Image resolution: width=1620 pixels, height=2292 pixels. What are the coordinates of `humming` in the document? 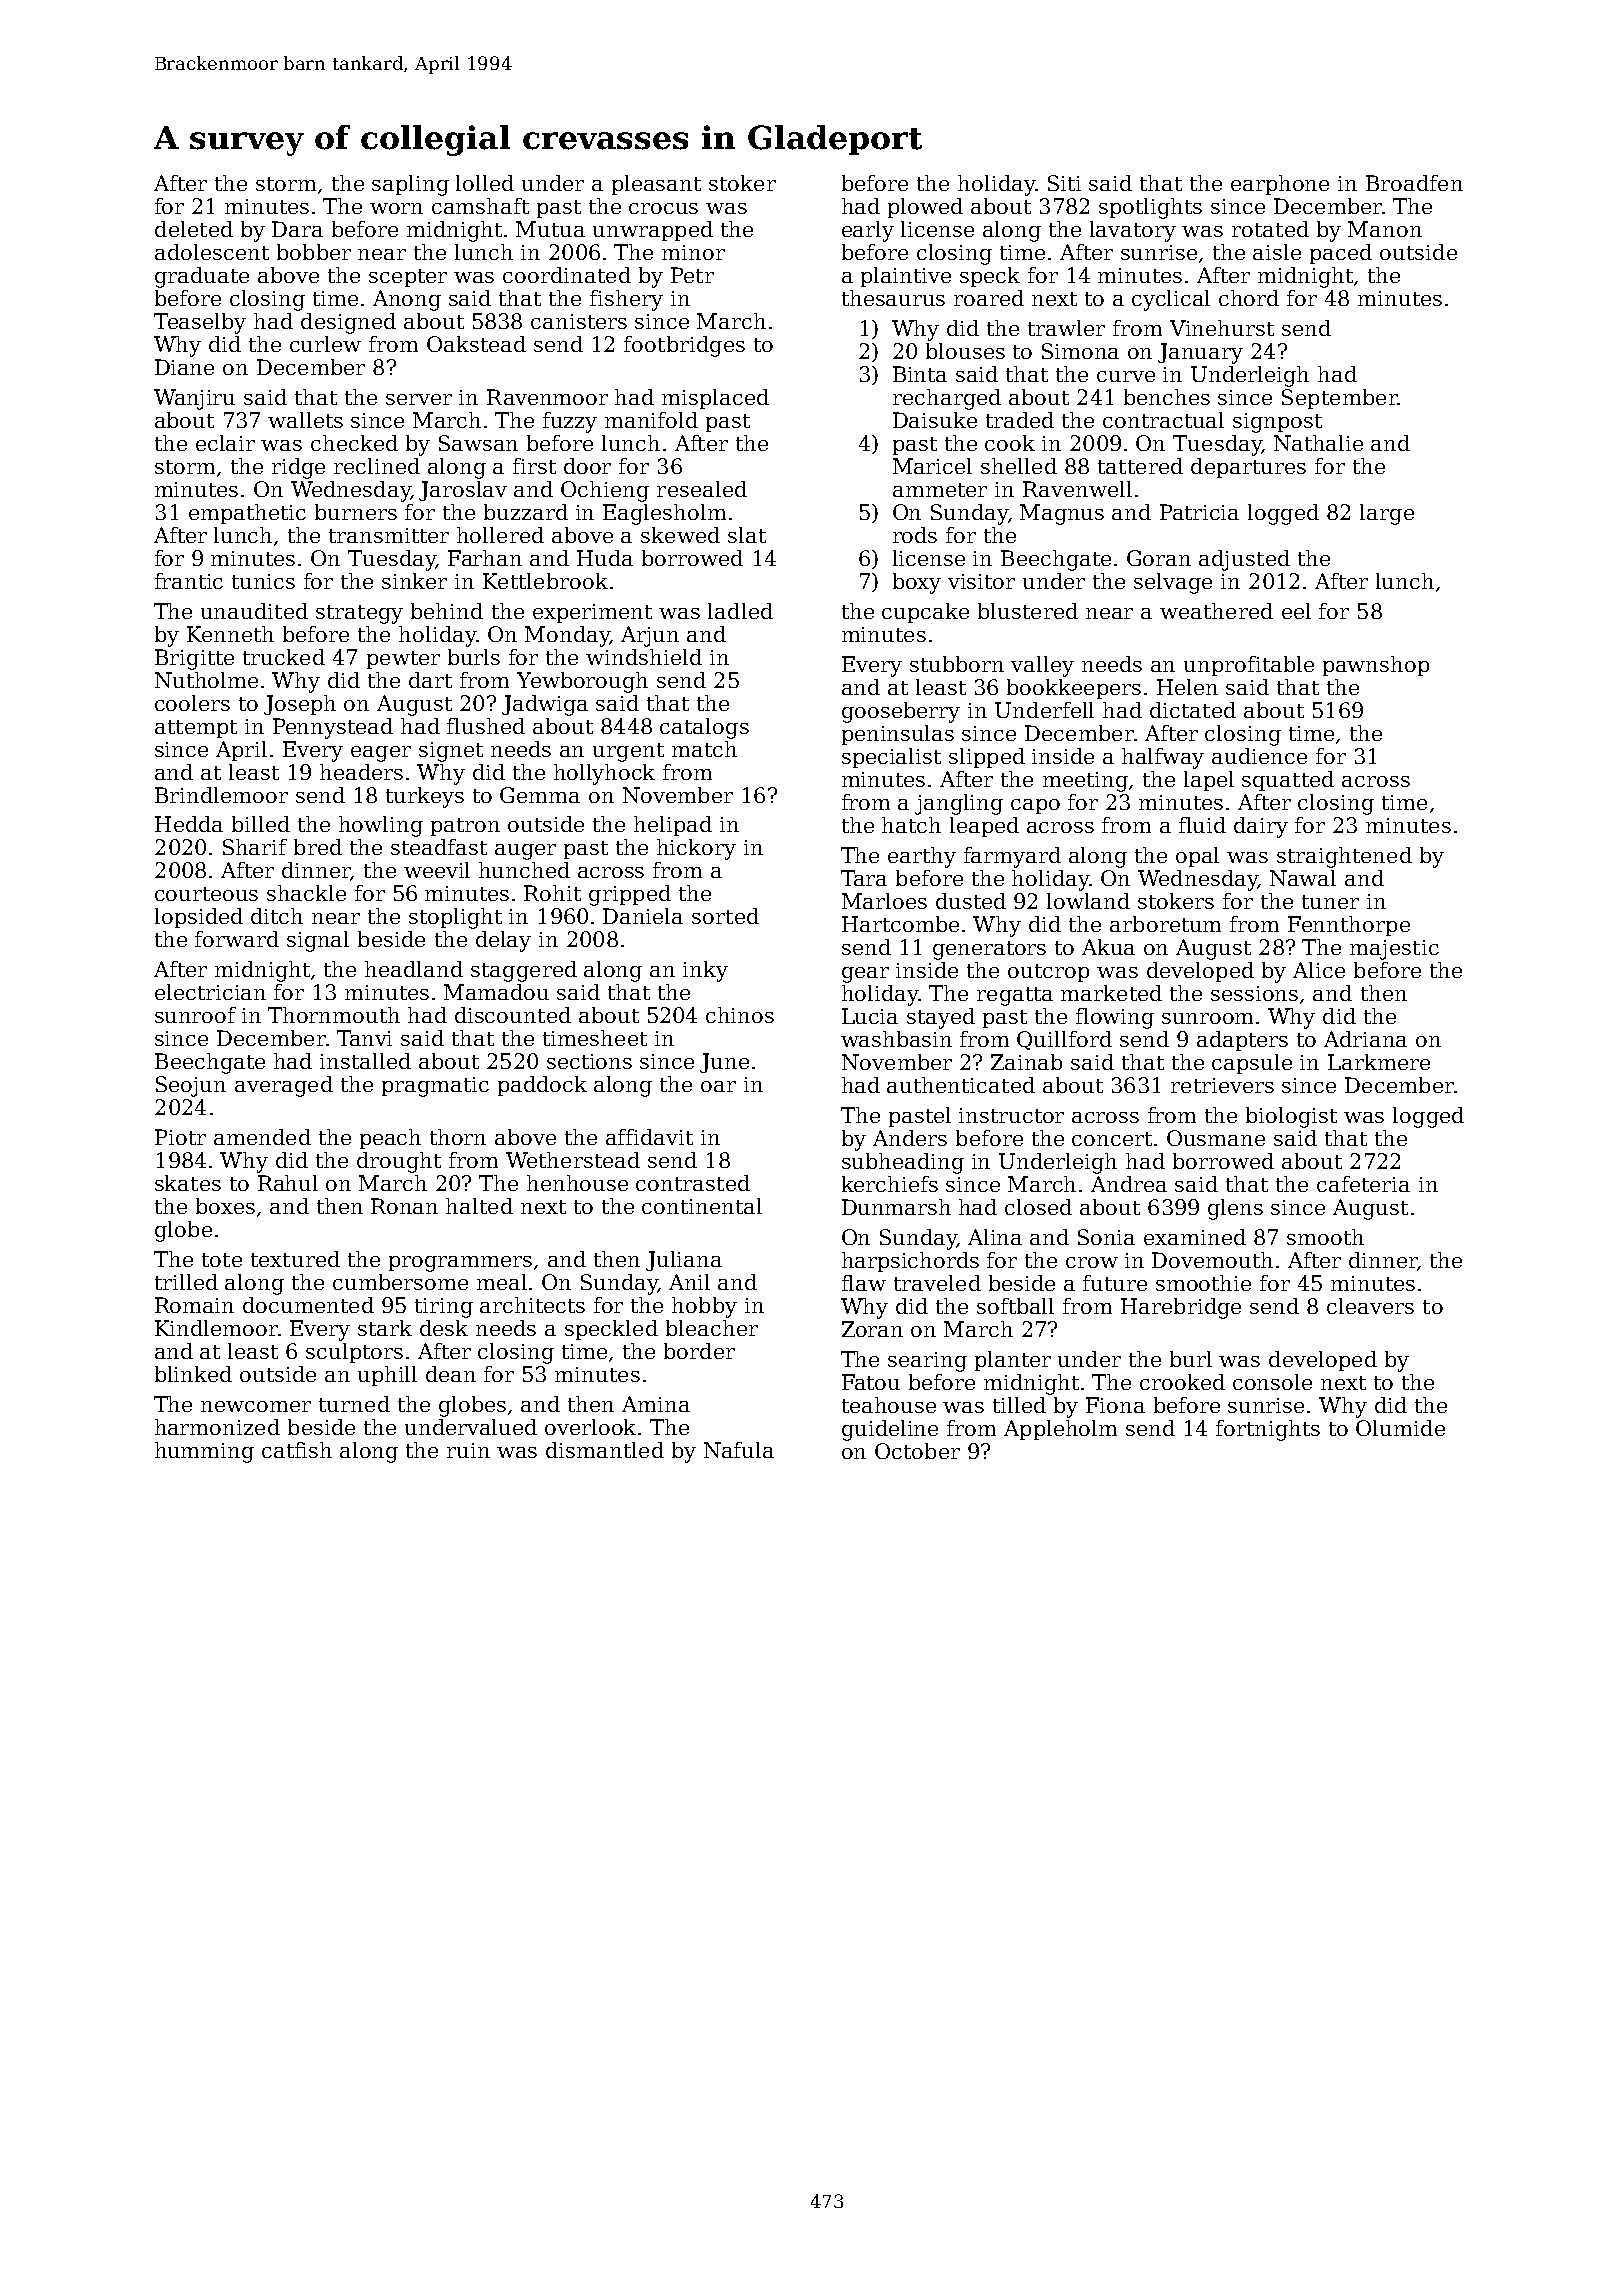 It's located at (204, 1452).
